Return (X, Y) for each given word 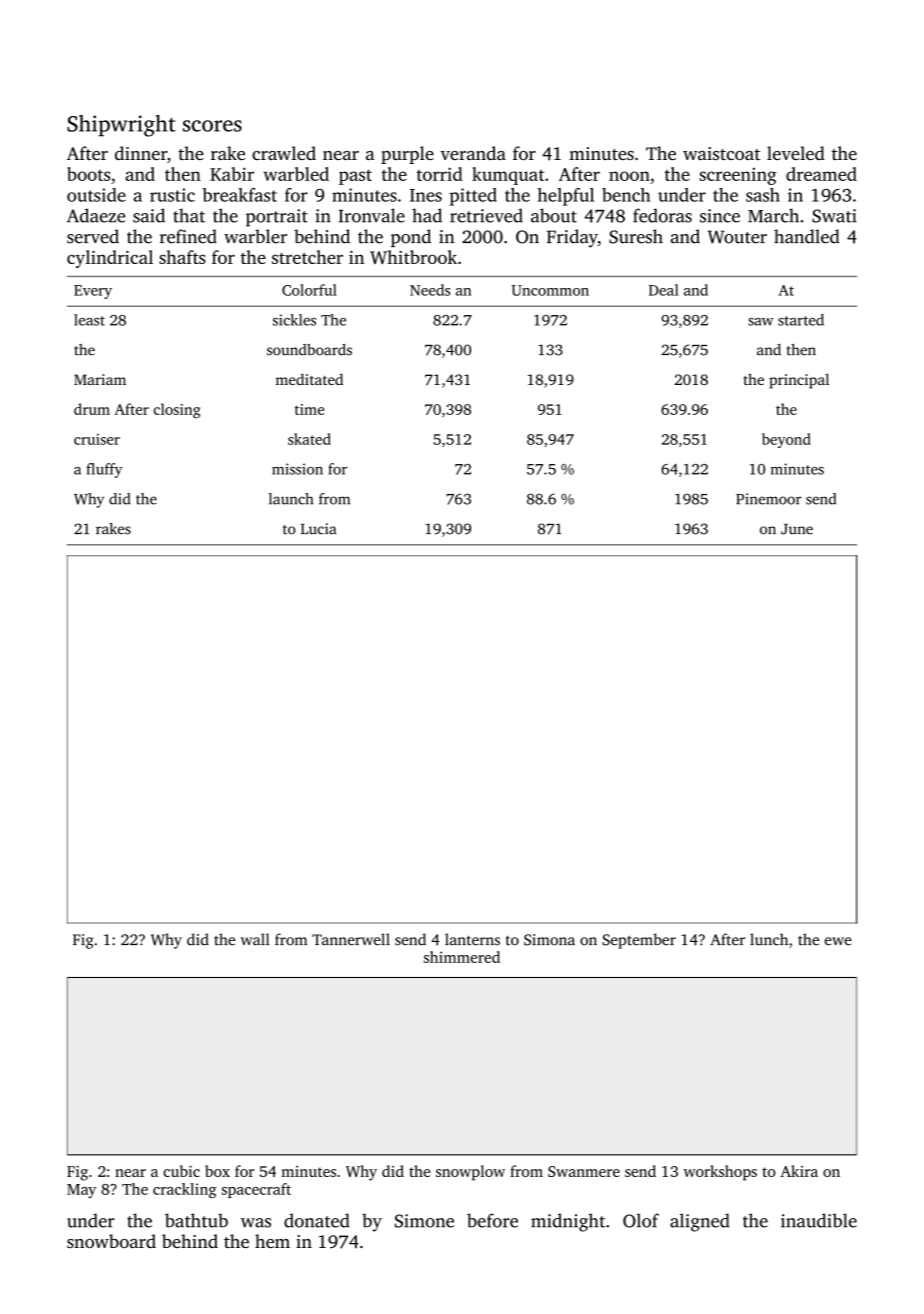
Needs (430, 290)
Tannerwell (351, 939)
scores (212, 126)
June (797, 529)
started (801, 320)
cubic (181, 1171)
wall (255, 939)
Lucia (319, 529)
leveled (796, 153)
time (309, 409)
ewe (838, 941)
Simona (549, 940)
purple (407, 155)
